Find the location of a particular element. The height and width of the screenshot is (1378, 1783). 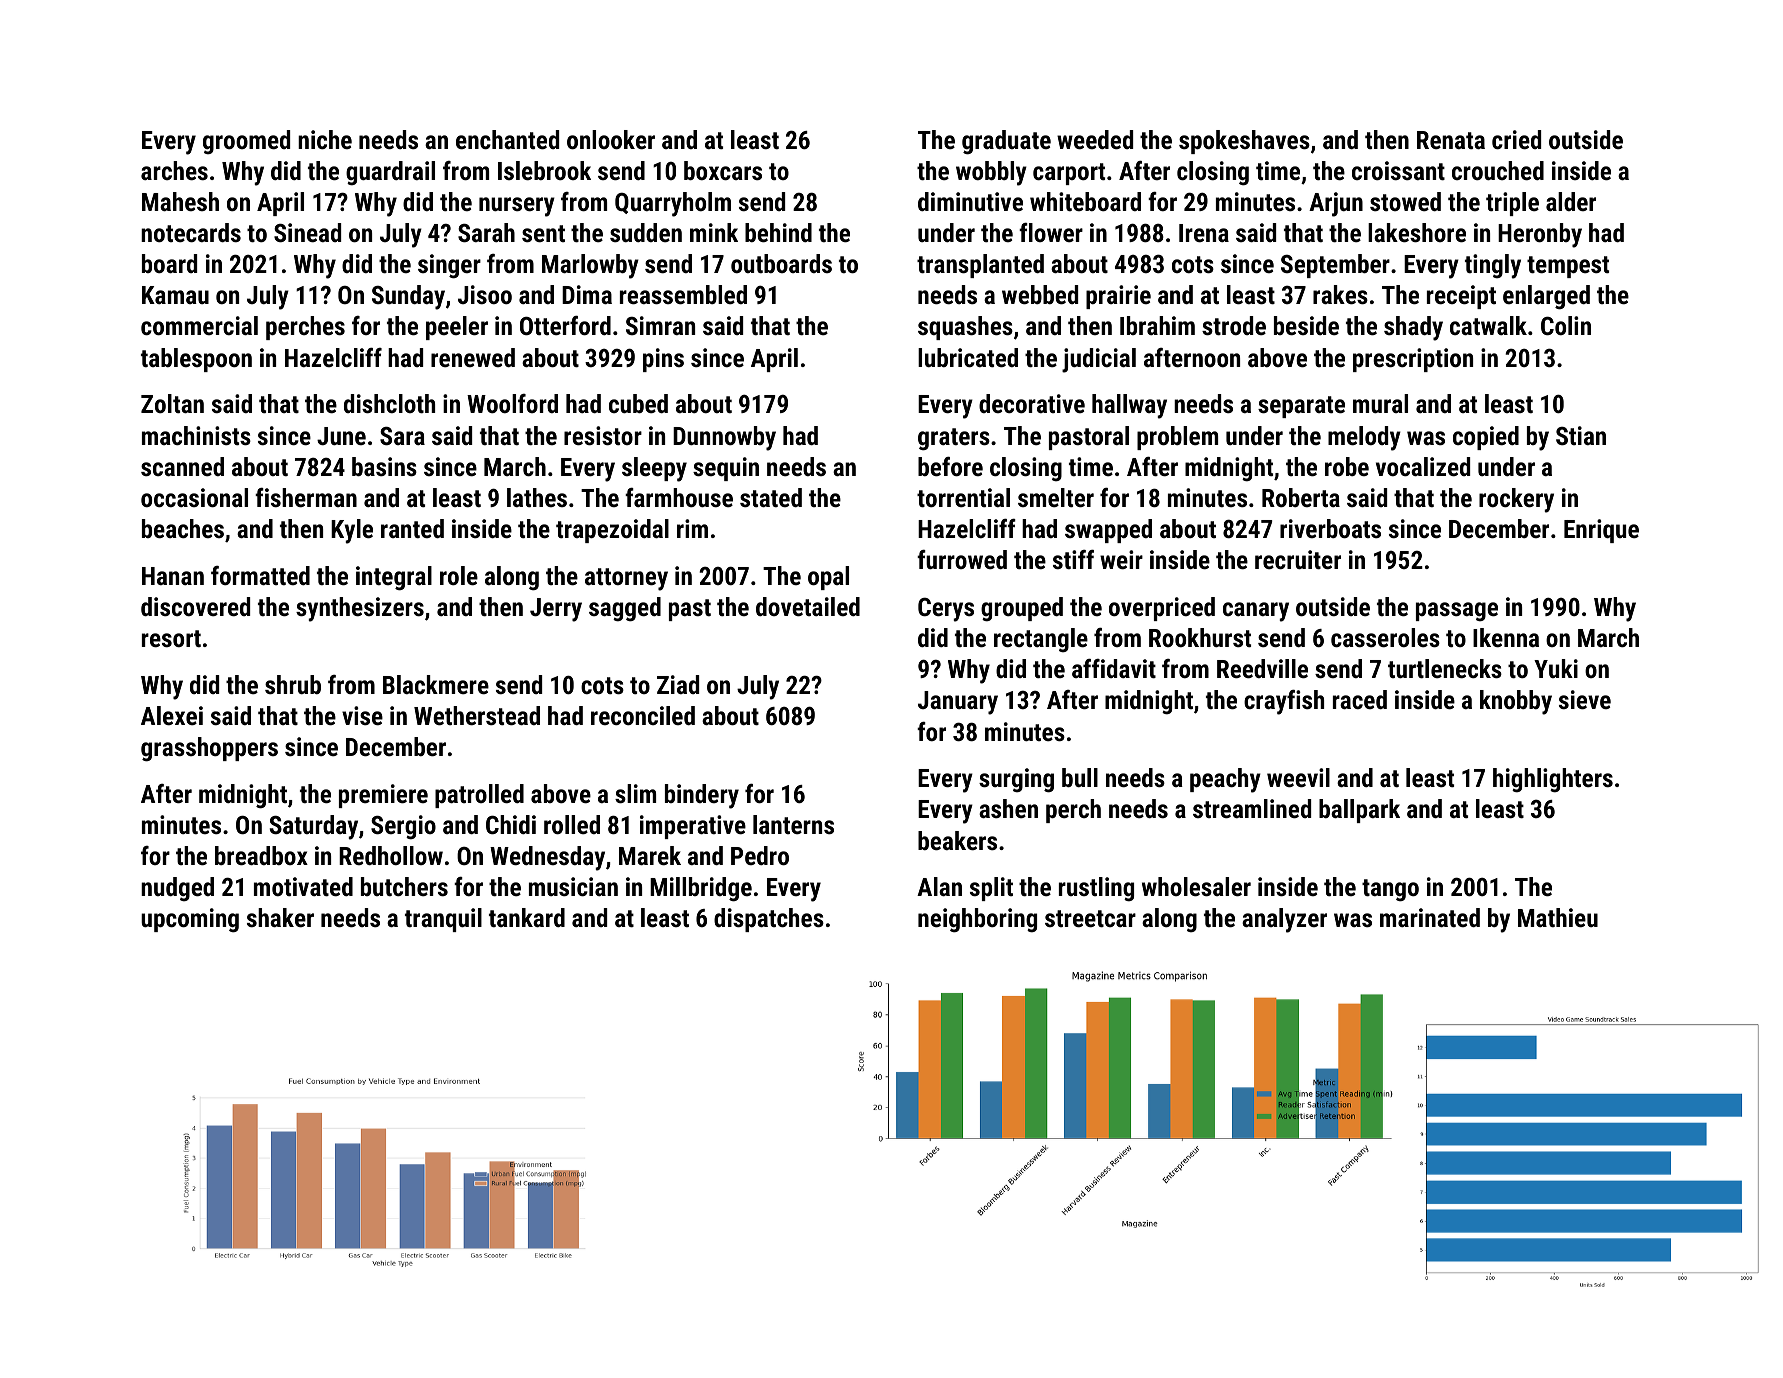

passage is located at coordinates (1457, 611).
